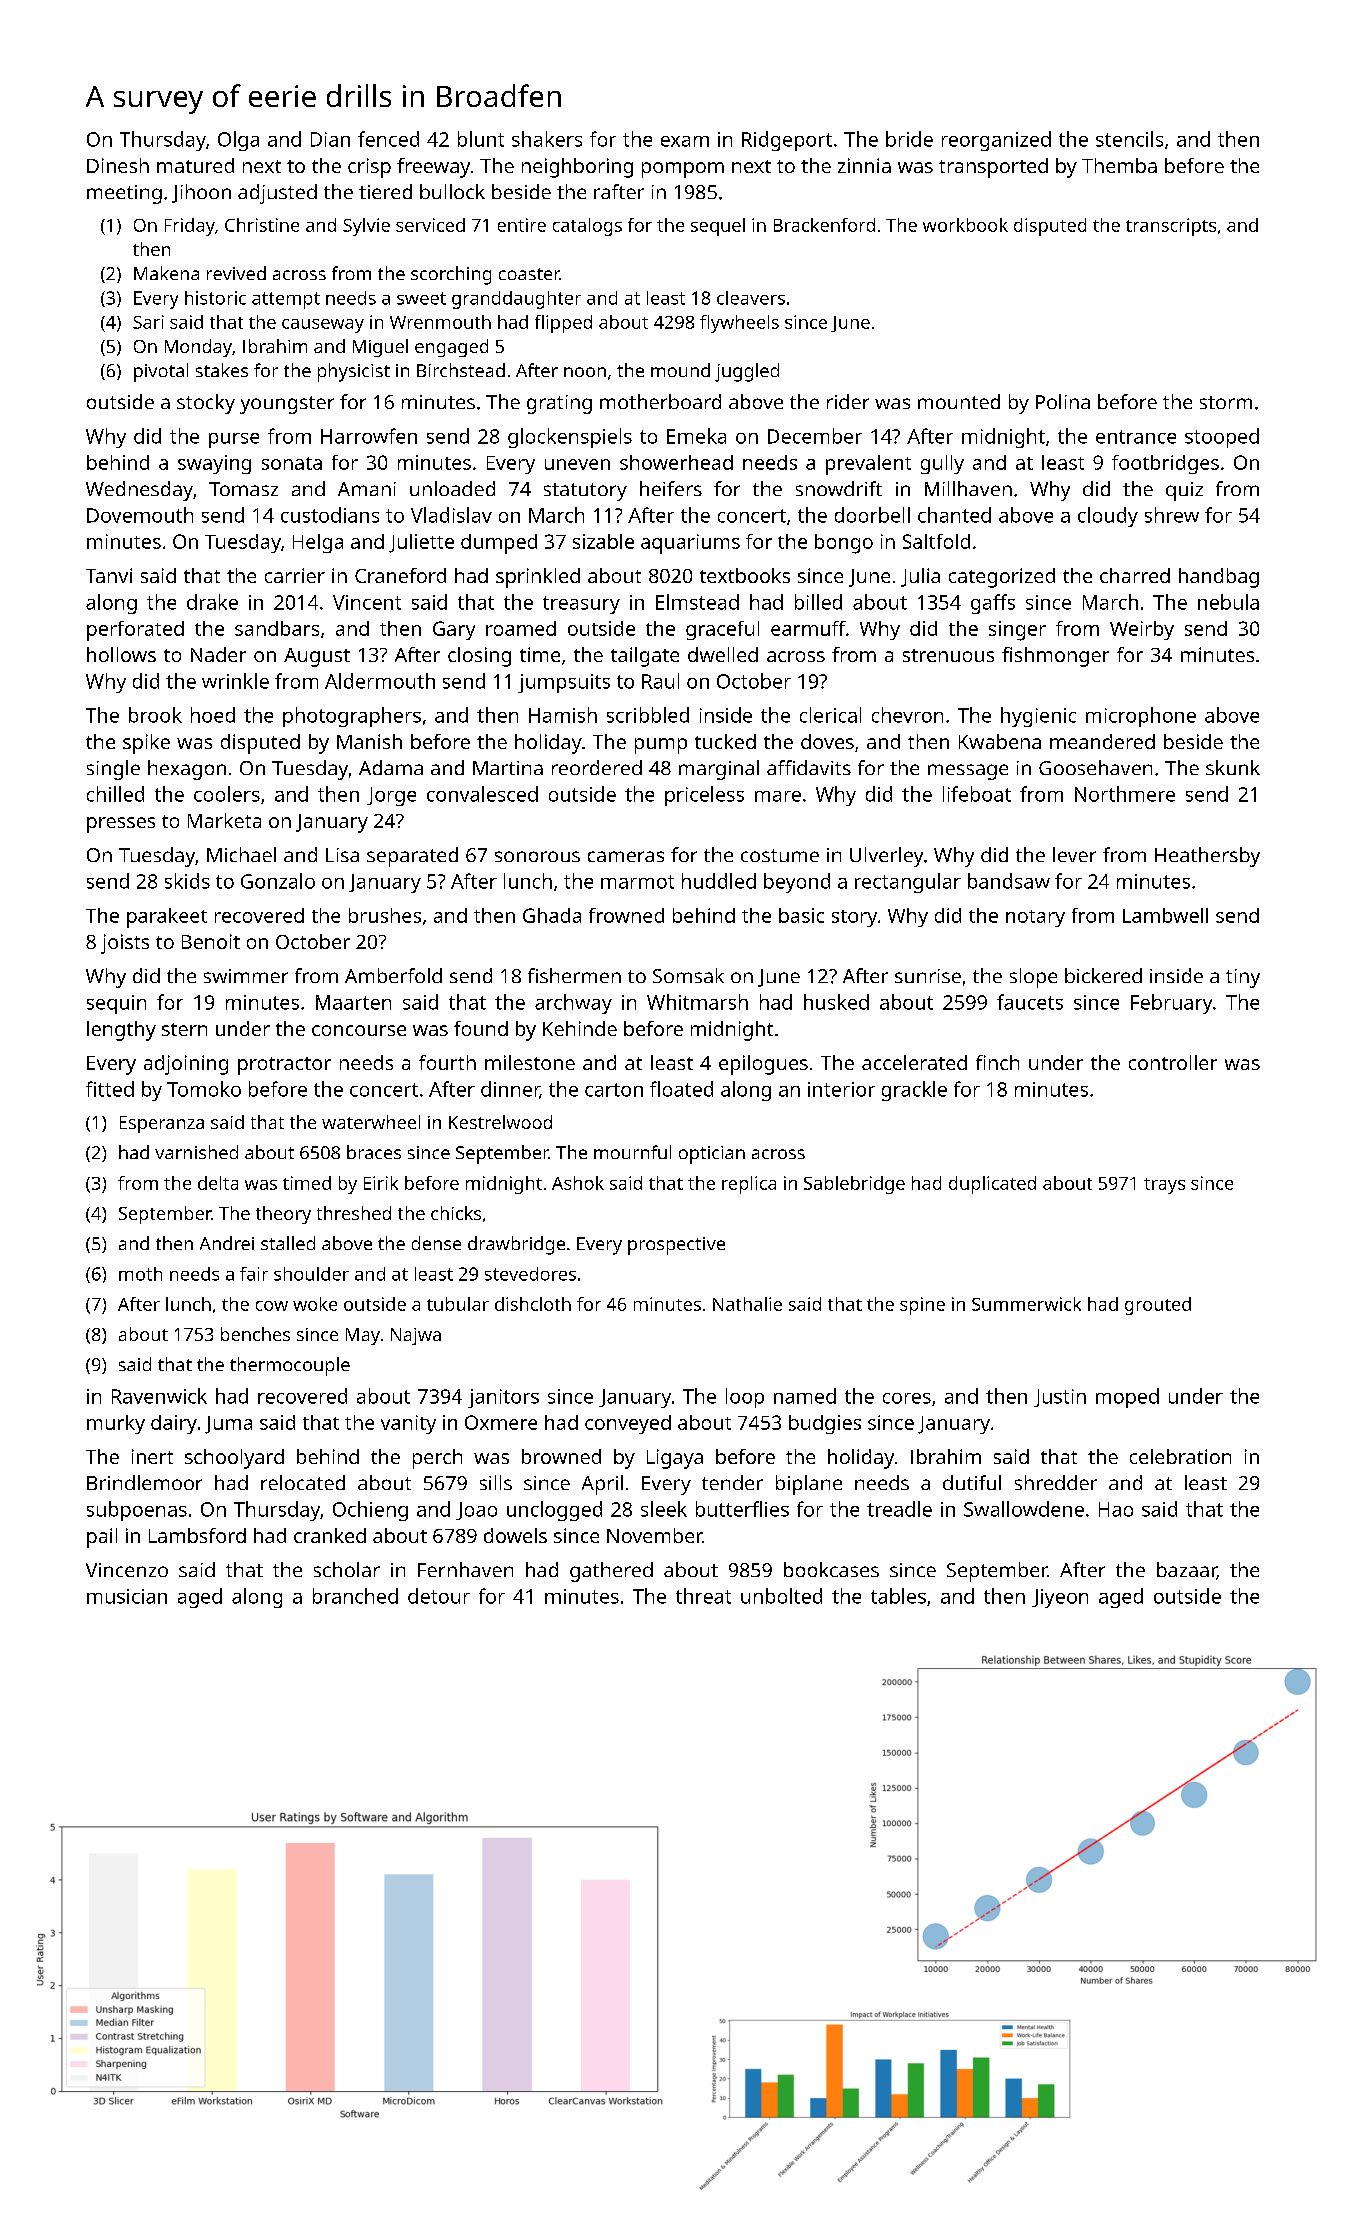 This image has width=1346, height=2217. Describe the element at coordinates (1207, 857) in the image. I see `Heathersby` at that location.
